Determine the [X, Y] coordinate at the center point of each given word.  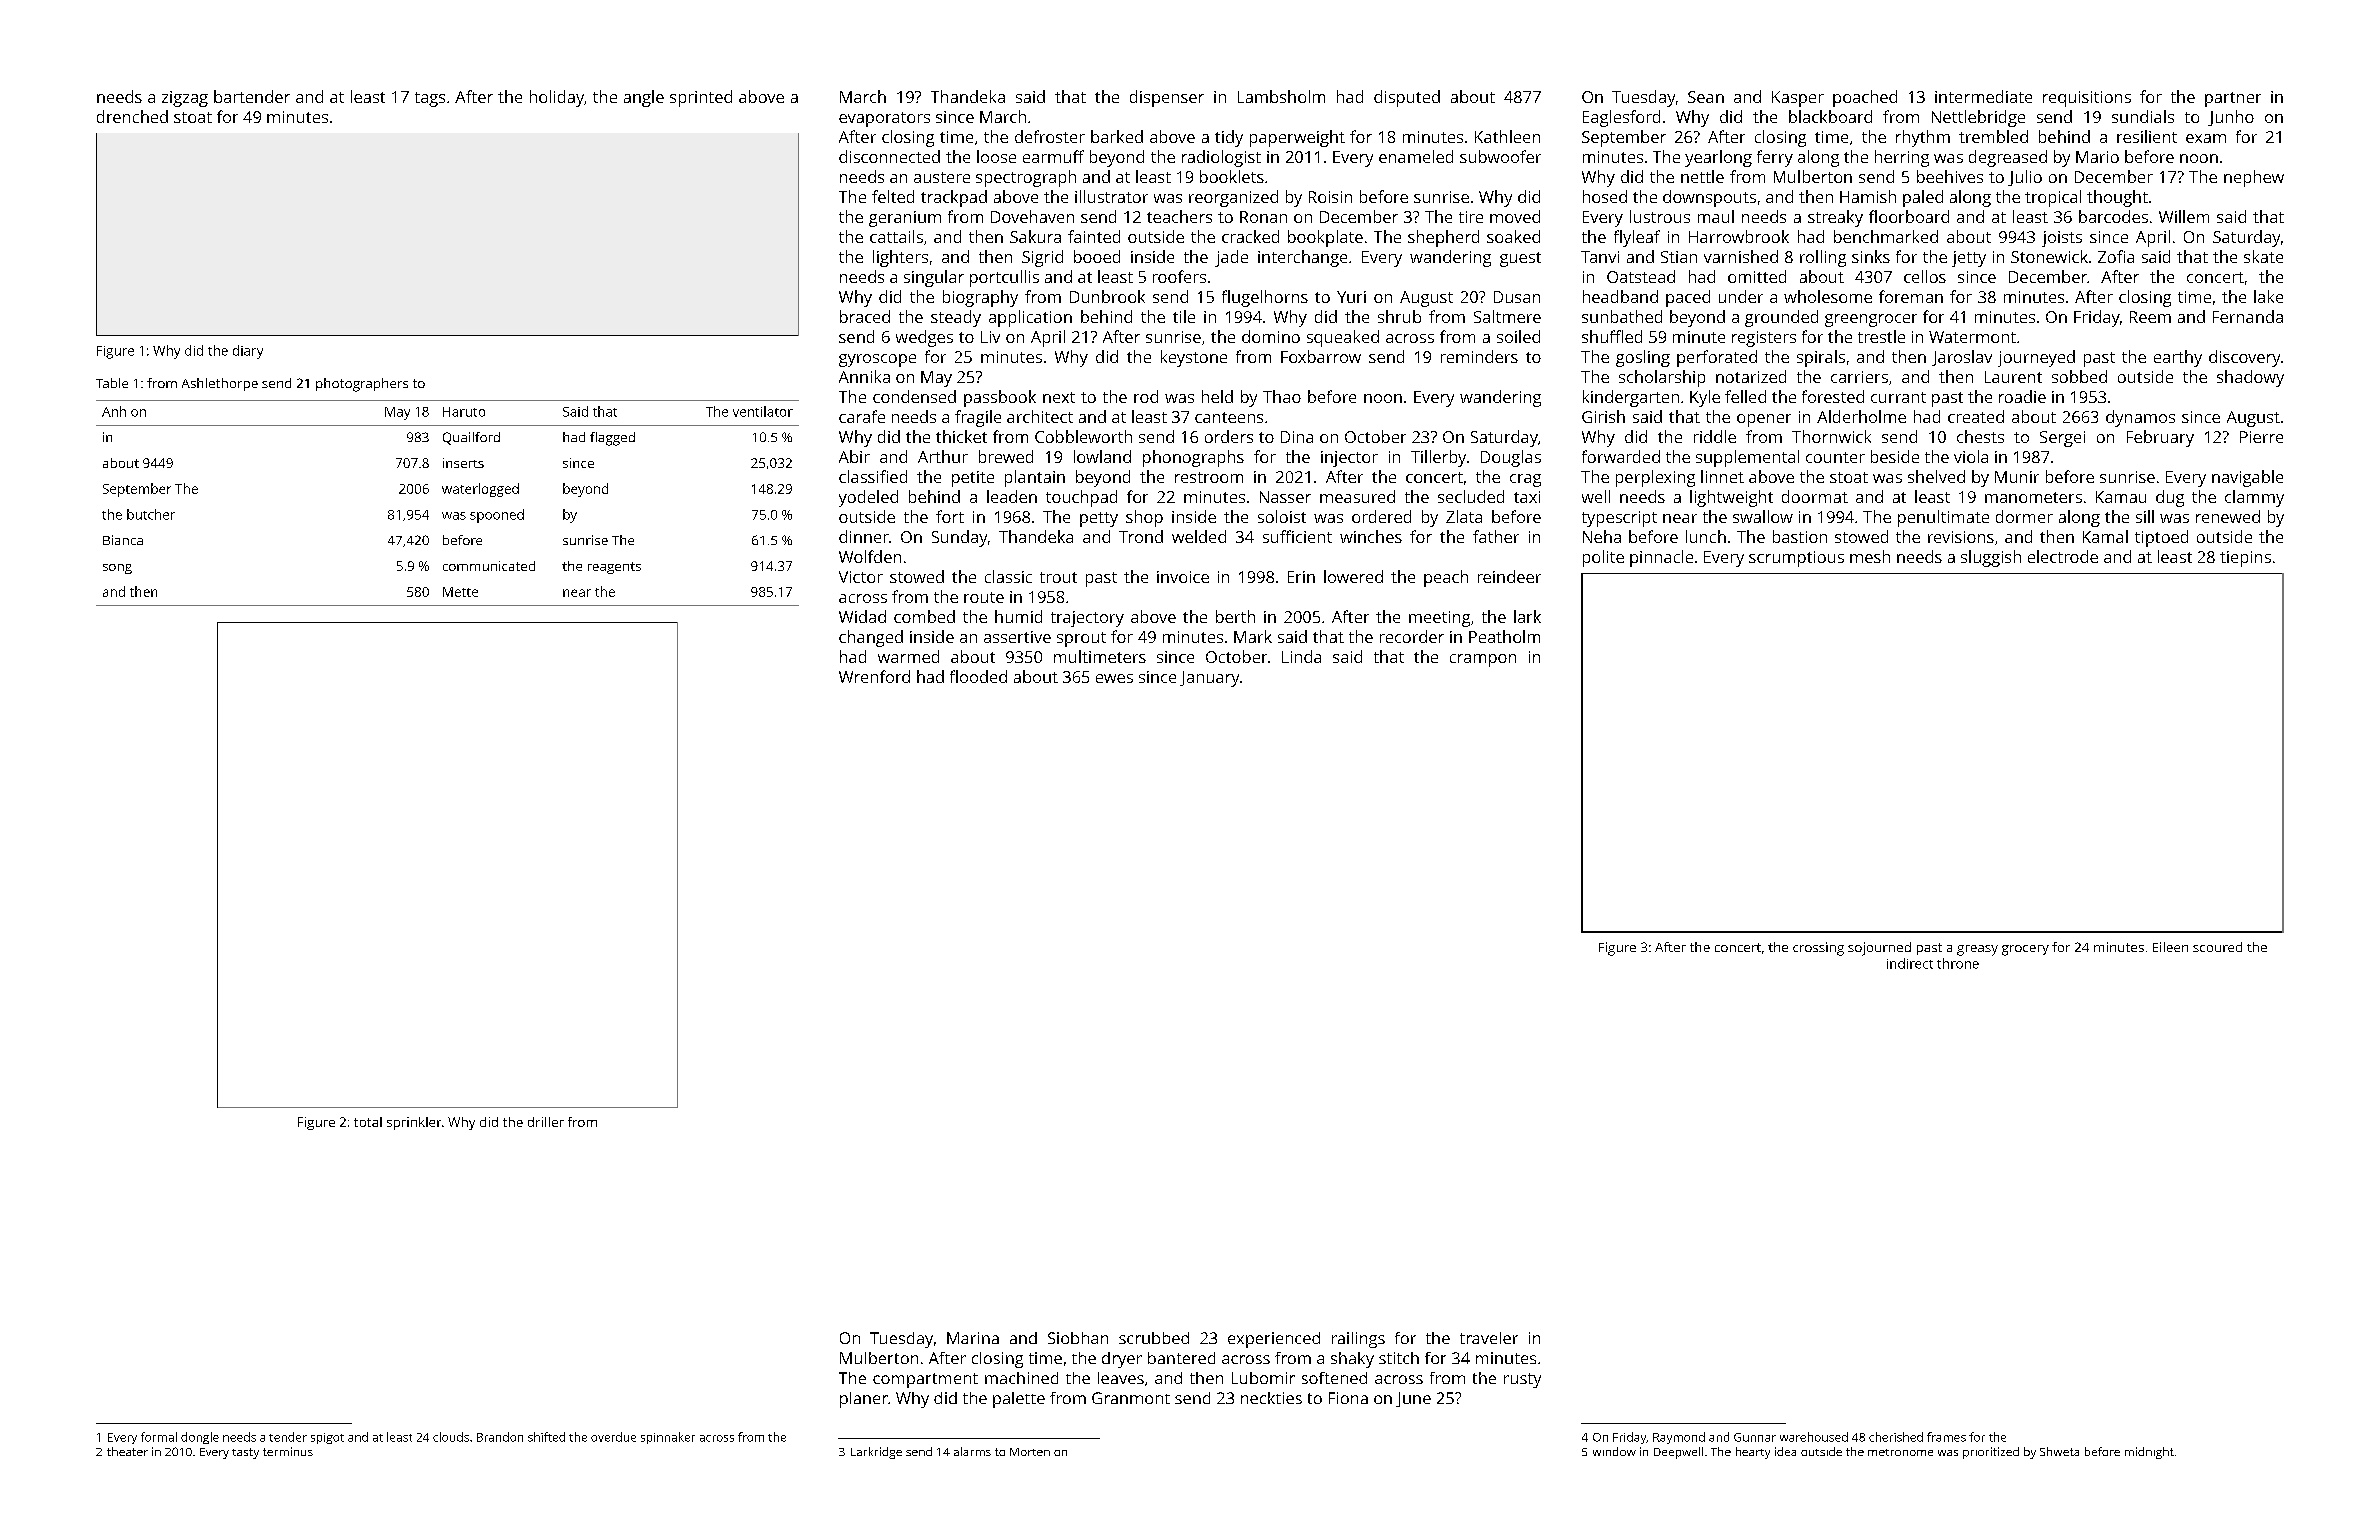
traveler [1489, 1338]
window [1614, 1451]
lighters [900, 258]
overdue [613, 1437]
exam [2206, 138]
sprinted [701, 98]
